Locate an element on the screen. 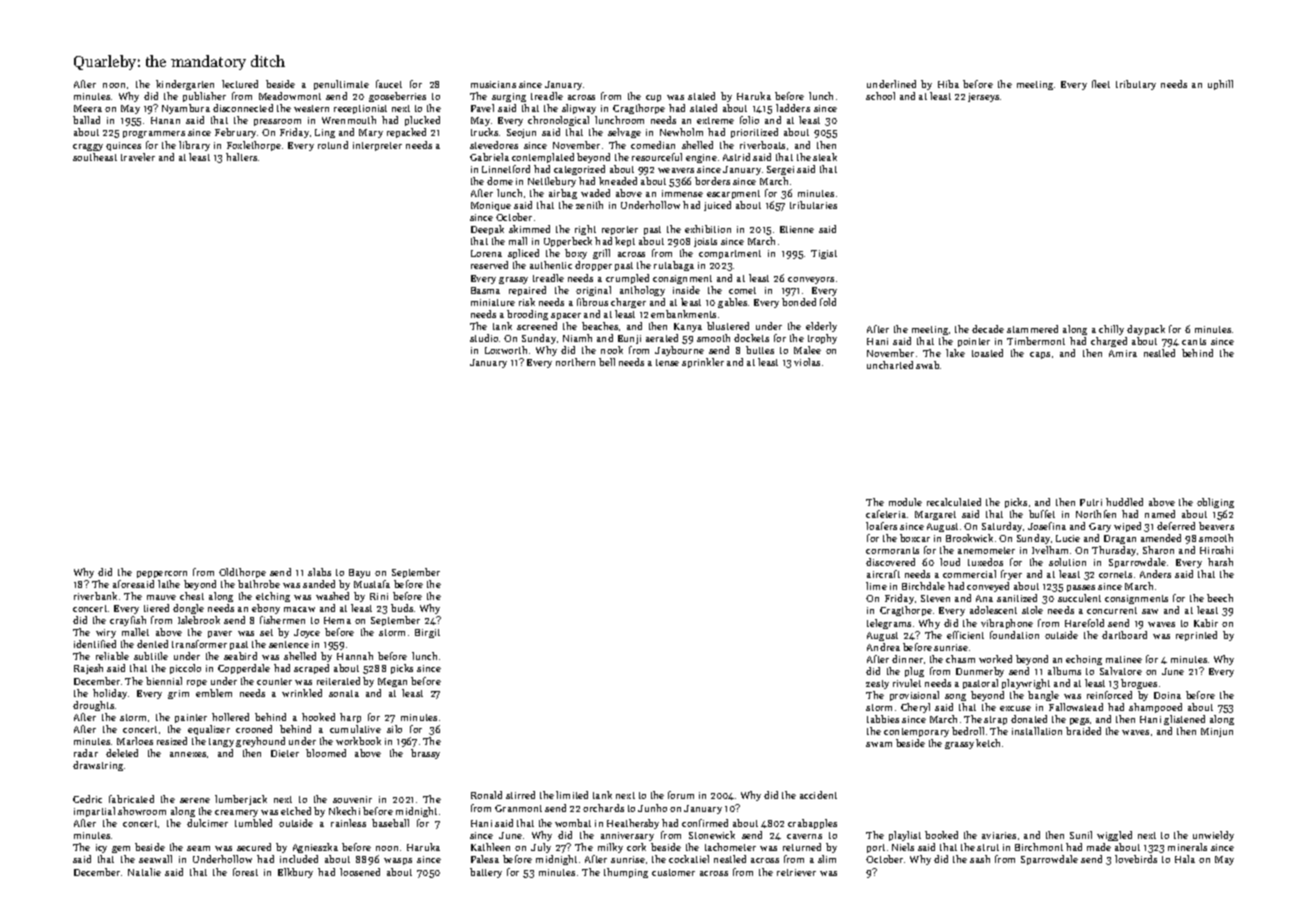 Image resolution: width=1308 pixels, height=924 pixels. Amira is located at coordinates (1123, 353).
